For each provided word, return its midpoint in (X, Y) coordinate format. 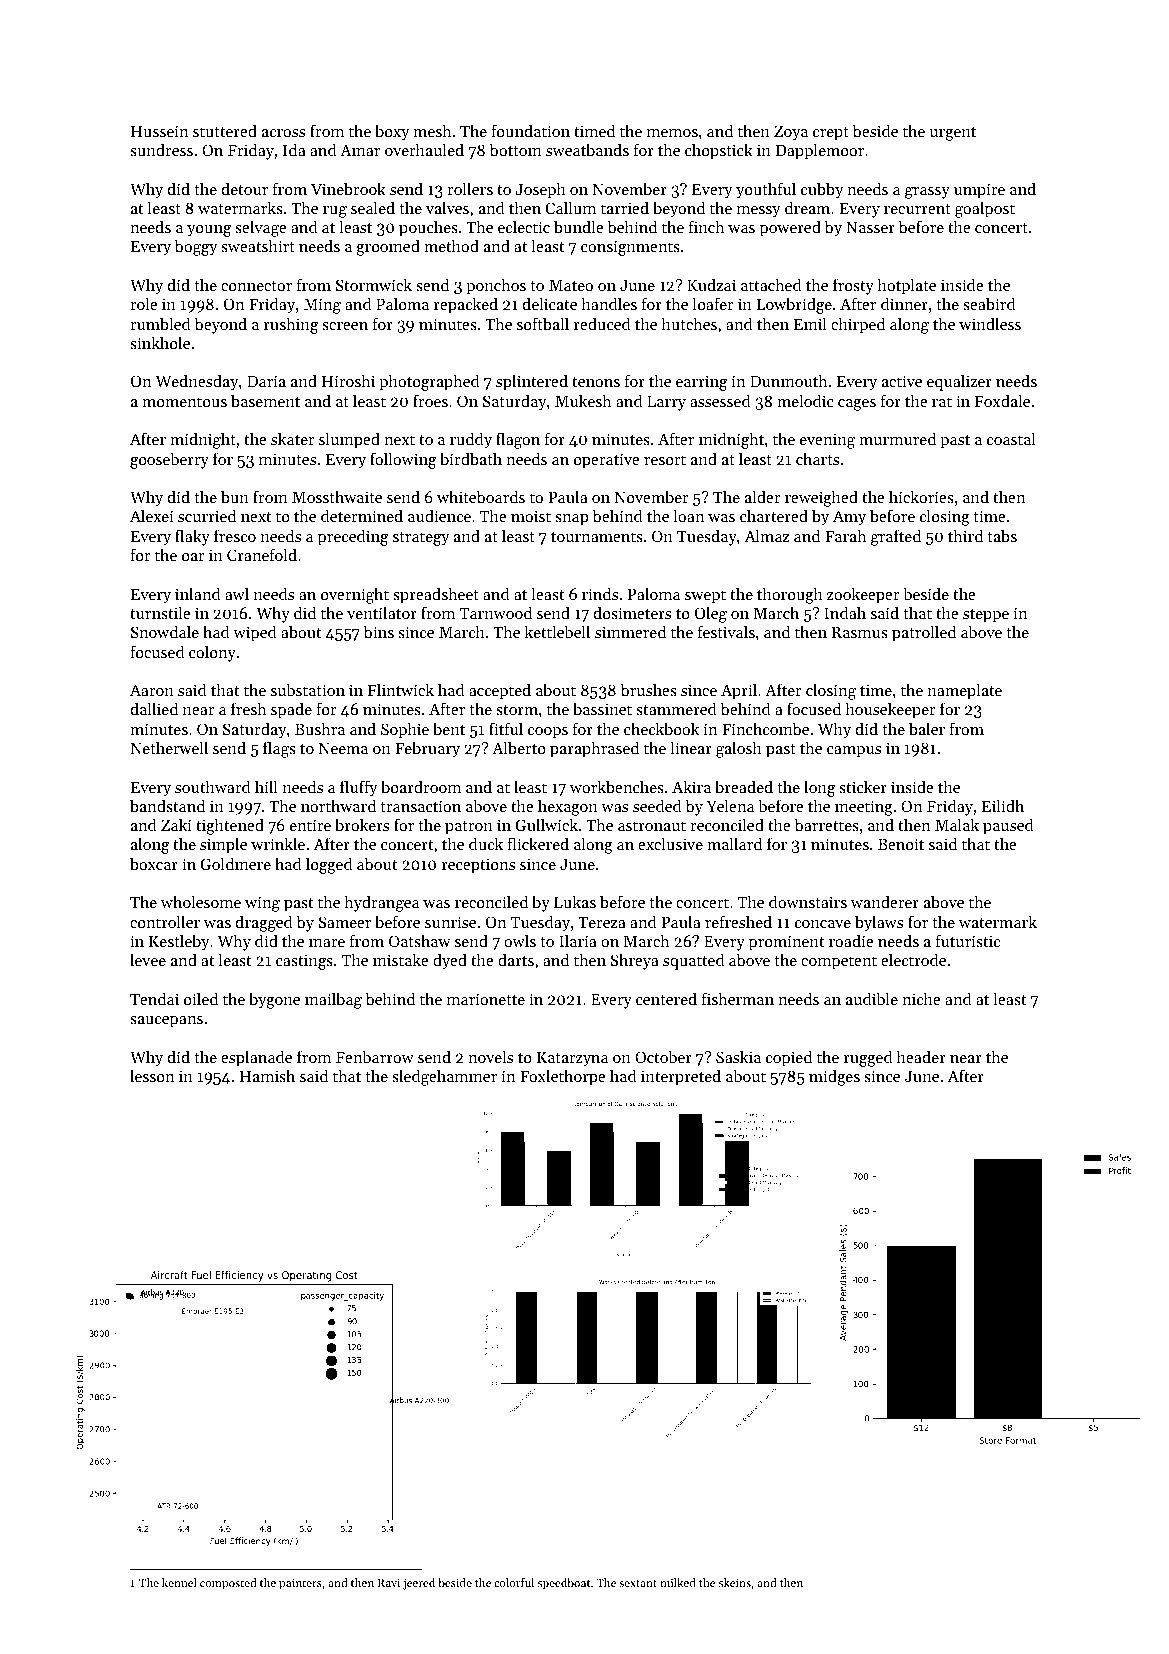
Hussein (159, 131)
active (902, 381)
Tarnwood (496, 612)
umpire (979, 191)
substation (308, 689)
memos (672, 133)
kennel (179, 1582)
